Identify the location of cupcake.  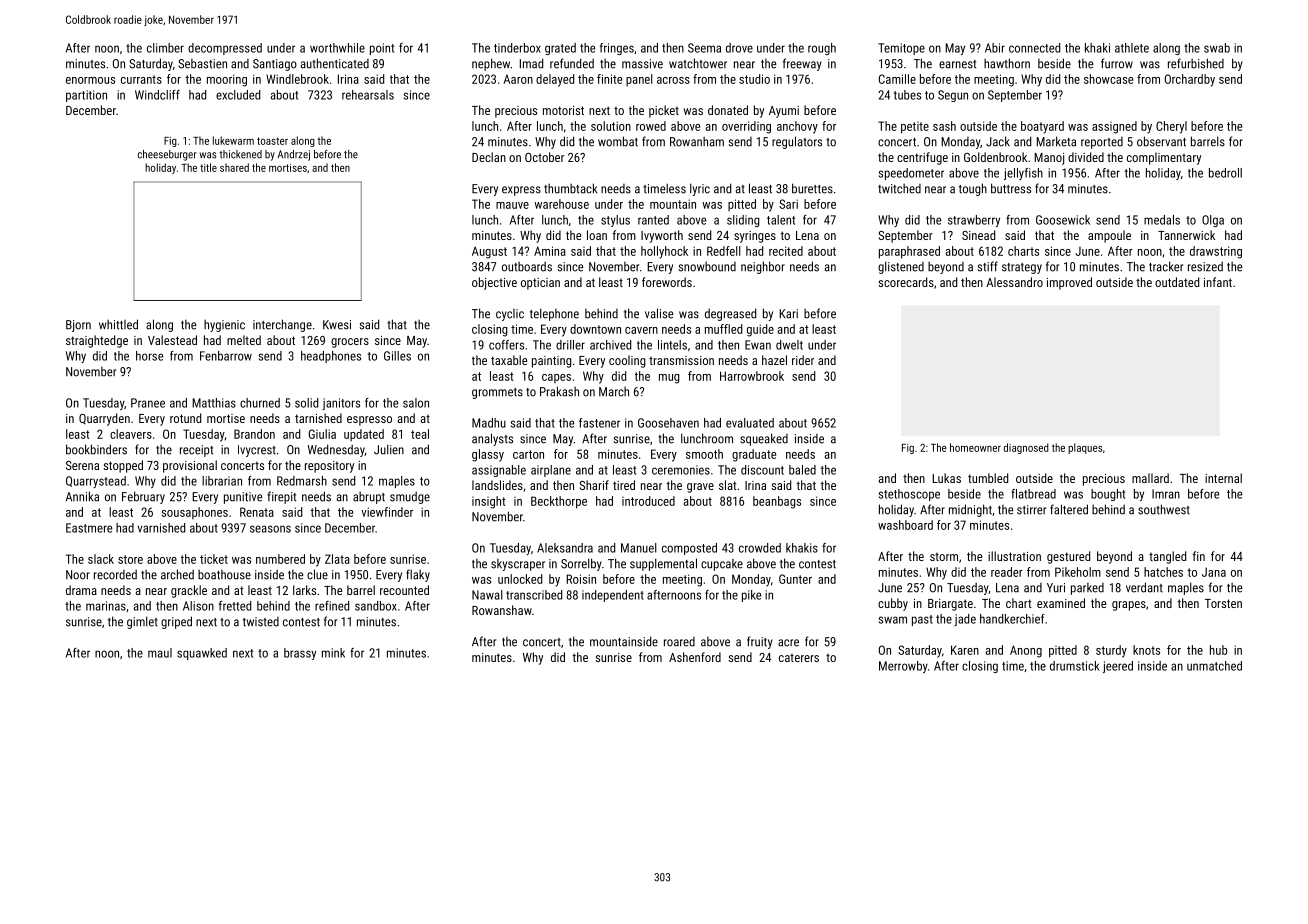
(722, 565).
